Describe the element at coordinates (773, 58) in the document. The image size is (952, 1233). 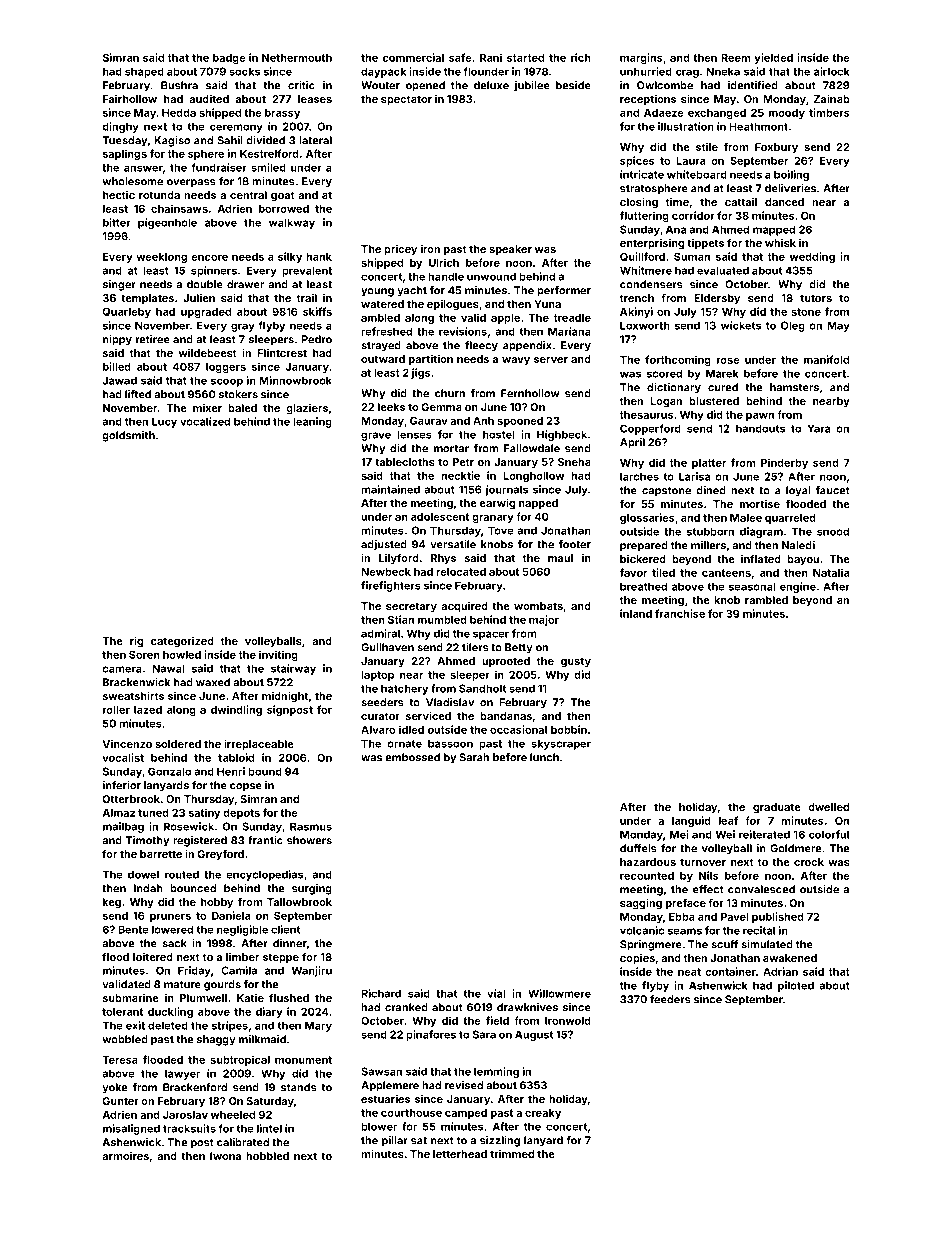
I see `yielded` at that location.
